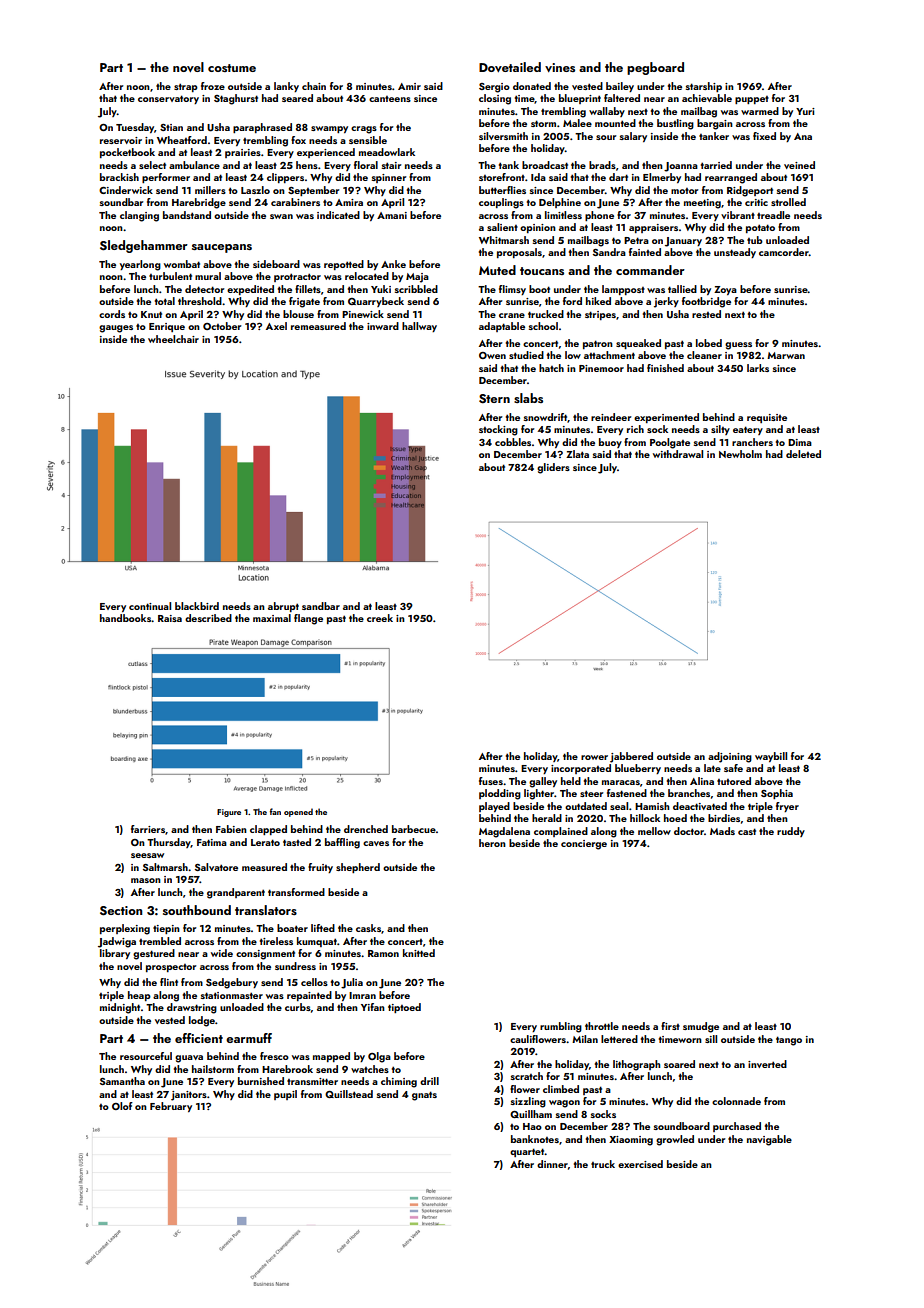 This screenshot has height=1308, width=924. What do you see at coordinates (265, 842) in the screenshot?
I see `Lerato` at bounding box center [265, 842].
